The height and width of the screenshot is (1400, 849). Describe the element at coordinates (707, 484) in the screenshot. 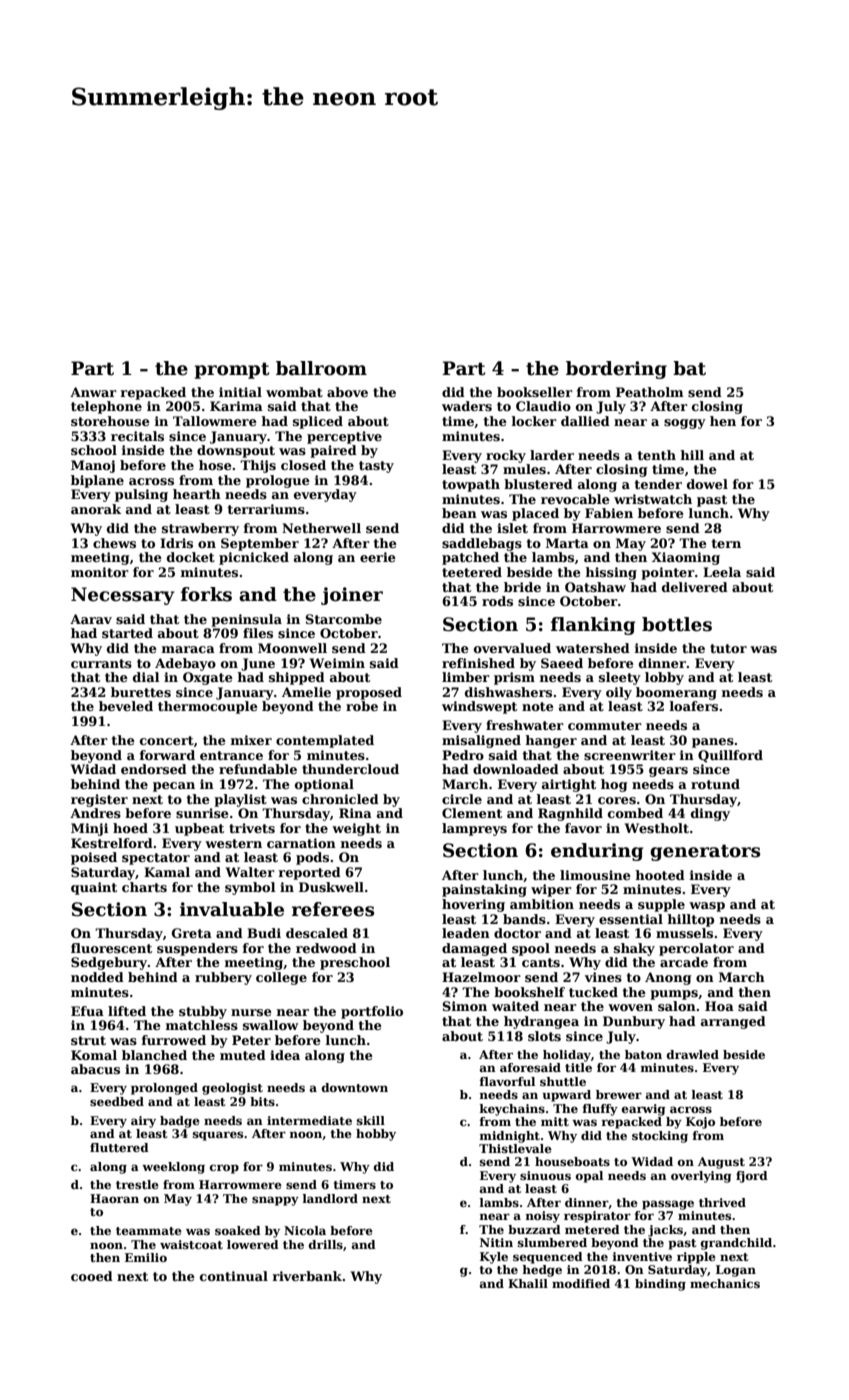

I see `dowel` at that location.
